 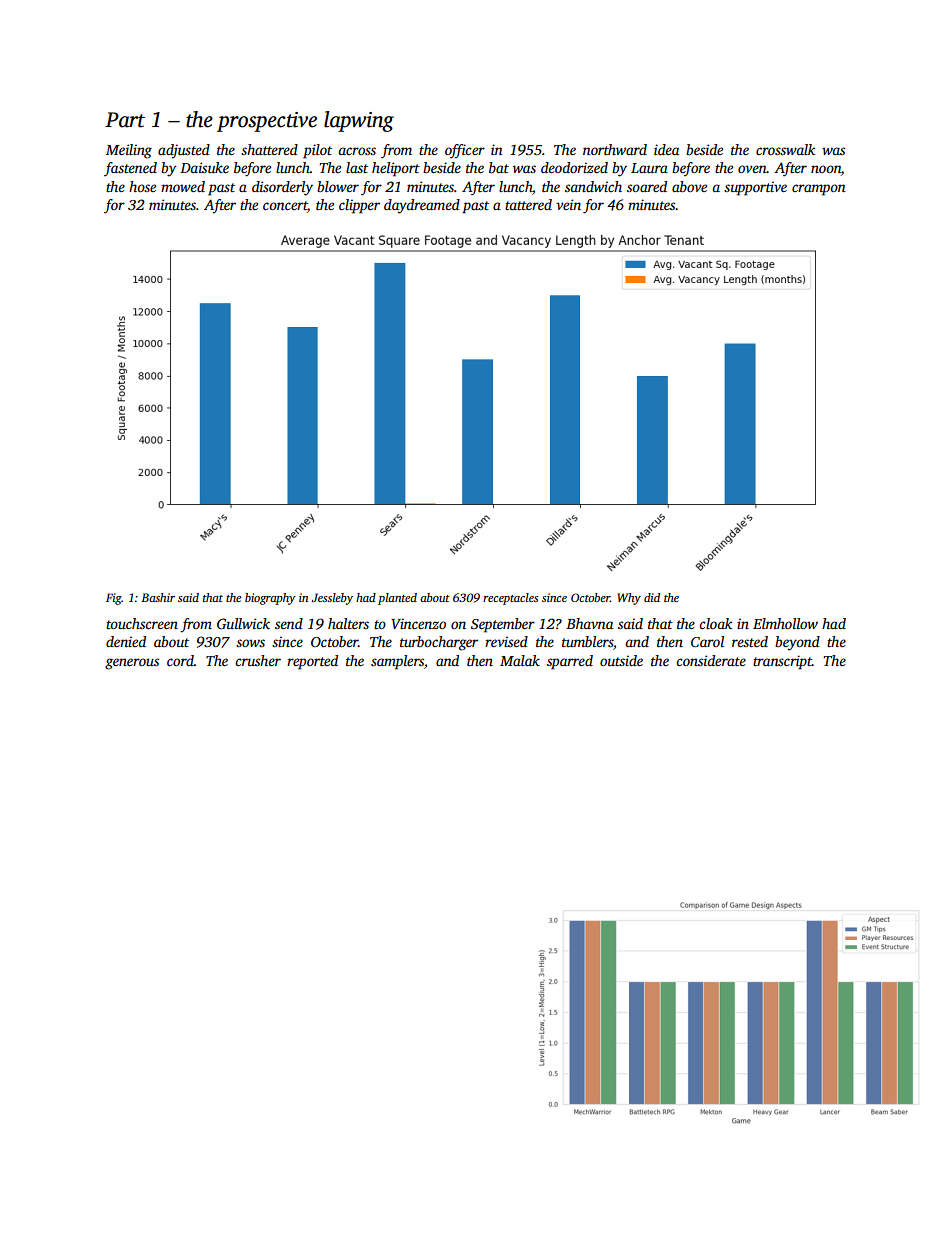 I want to click on concert, so click(x=285, y=207).
